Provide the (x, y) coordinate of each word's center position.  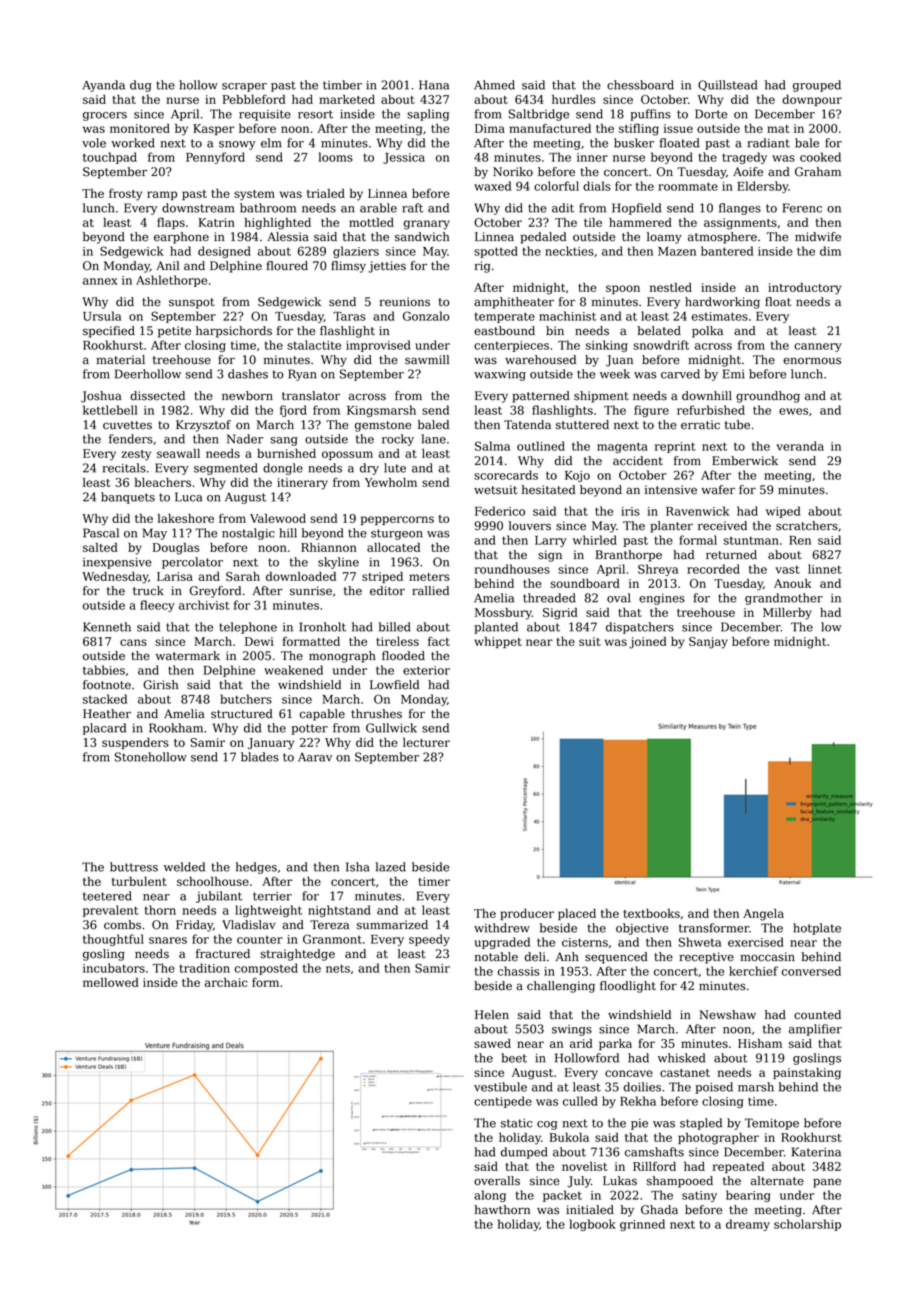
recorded (713, 569)
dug (141, 86)
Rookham (176, 728)
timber (342, 85)
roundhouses (512, 569)
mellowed (111, 982)
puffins (650, 115)
